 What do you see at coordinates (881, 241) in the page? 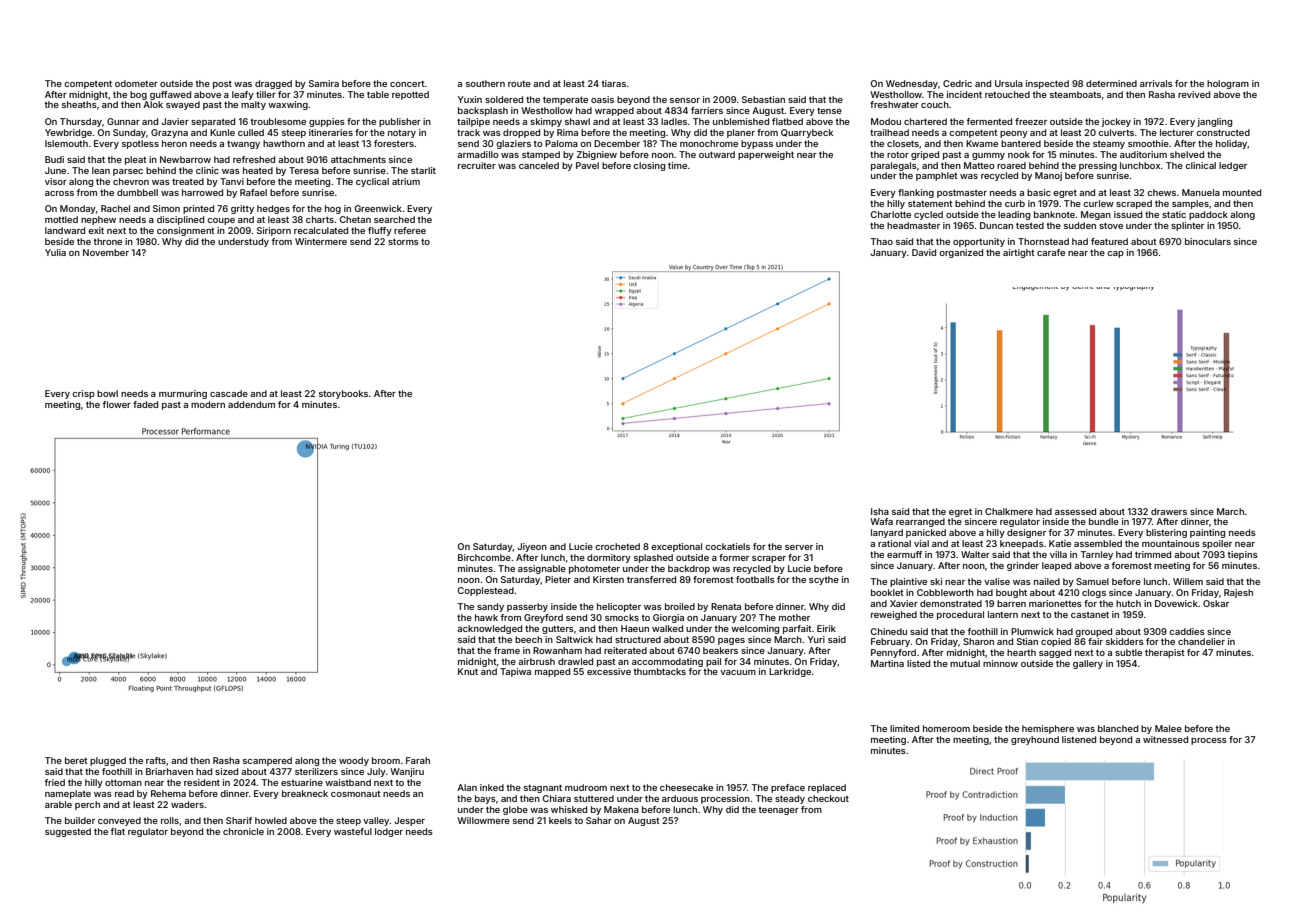
I see `Thao` at bounding box center [881, 241].
